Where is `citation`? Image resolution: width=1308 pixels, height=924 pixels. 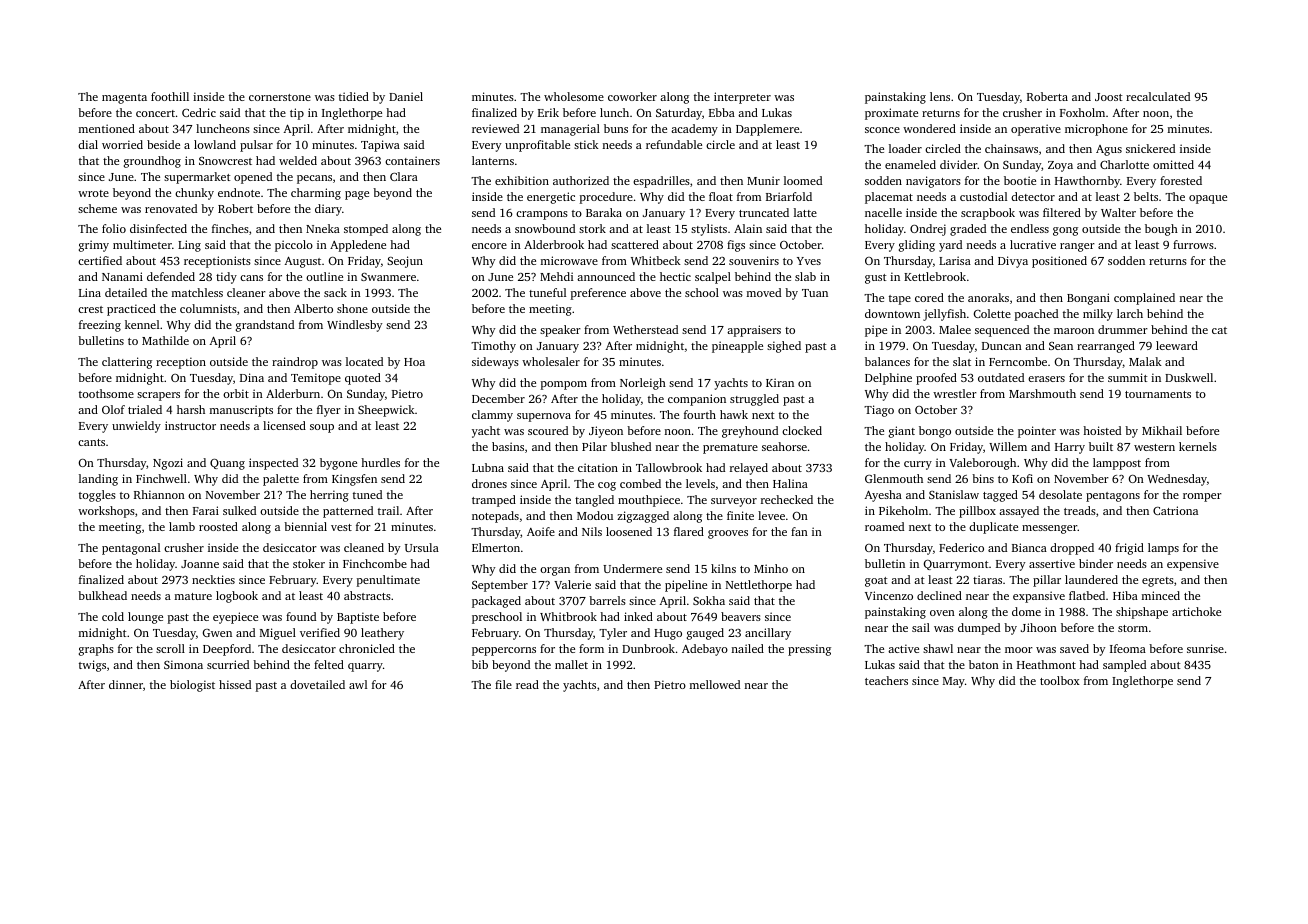 citation is located at coordinates (598, 467).
